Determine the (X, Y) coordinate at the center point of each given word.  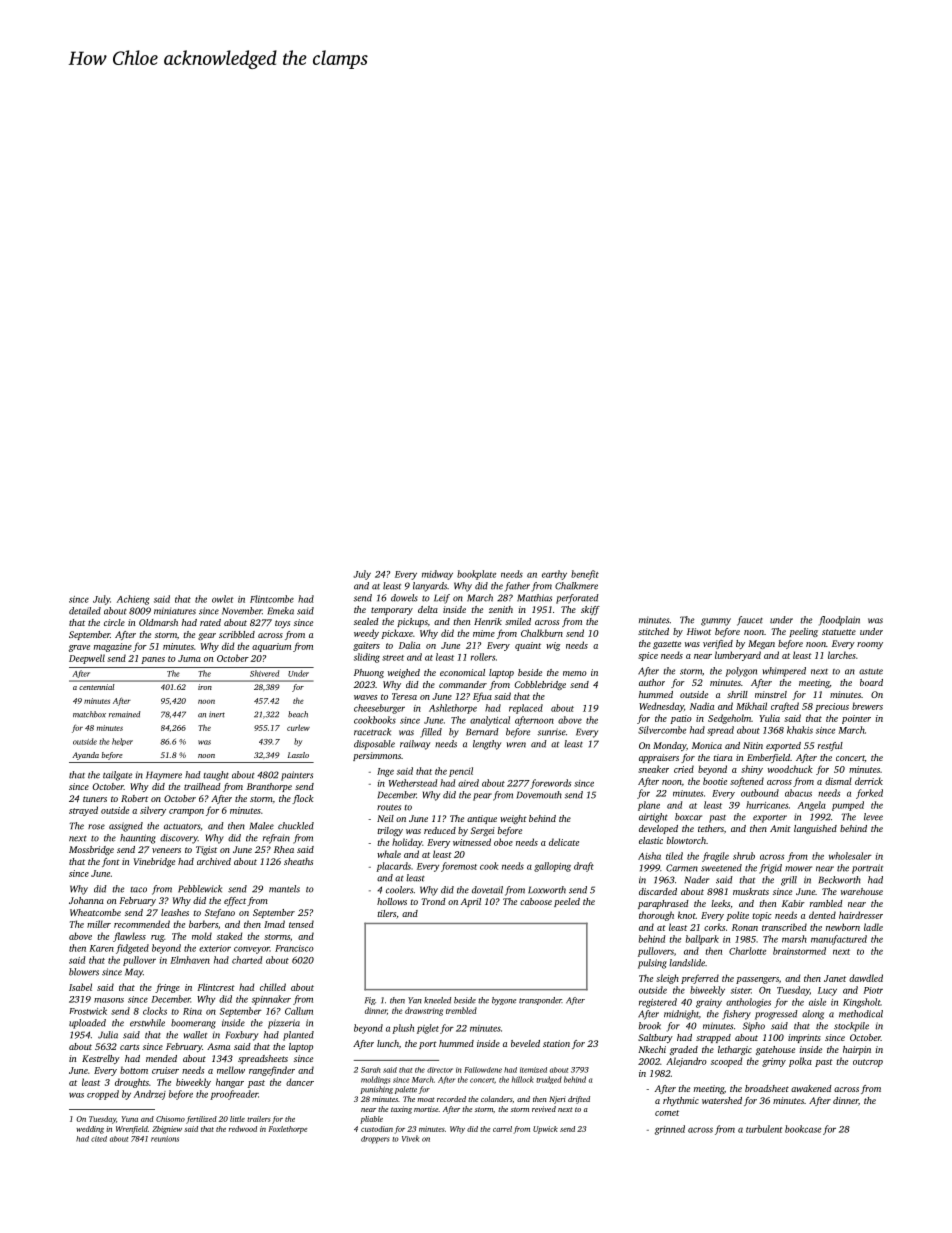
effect (235, 901)
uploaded (87, 1024)
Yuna (130, 1119)
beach (298, 714)
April (471, 902)
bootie (715, 781)
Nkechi (652, 1049)
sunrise (552, 732)
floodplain (839, 621)
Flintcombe (272, 599)
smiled (518, 621)
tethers (711, 828)
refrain (276, 839)
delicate (564, 842)
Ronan (745, 927)
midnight (681, 1015)
